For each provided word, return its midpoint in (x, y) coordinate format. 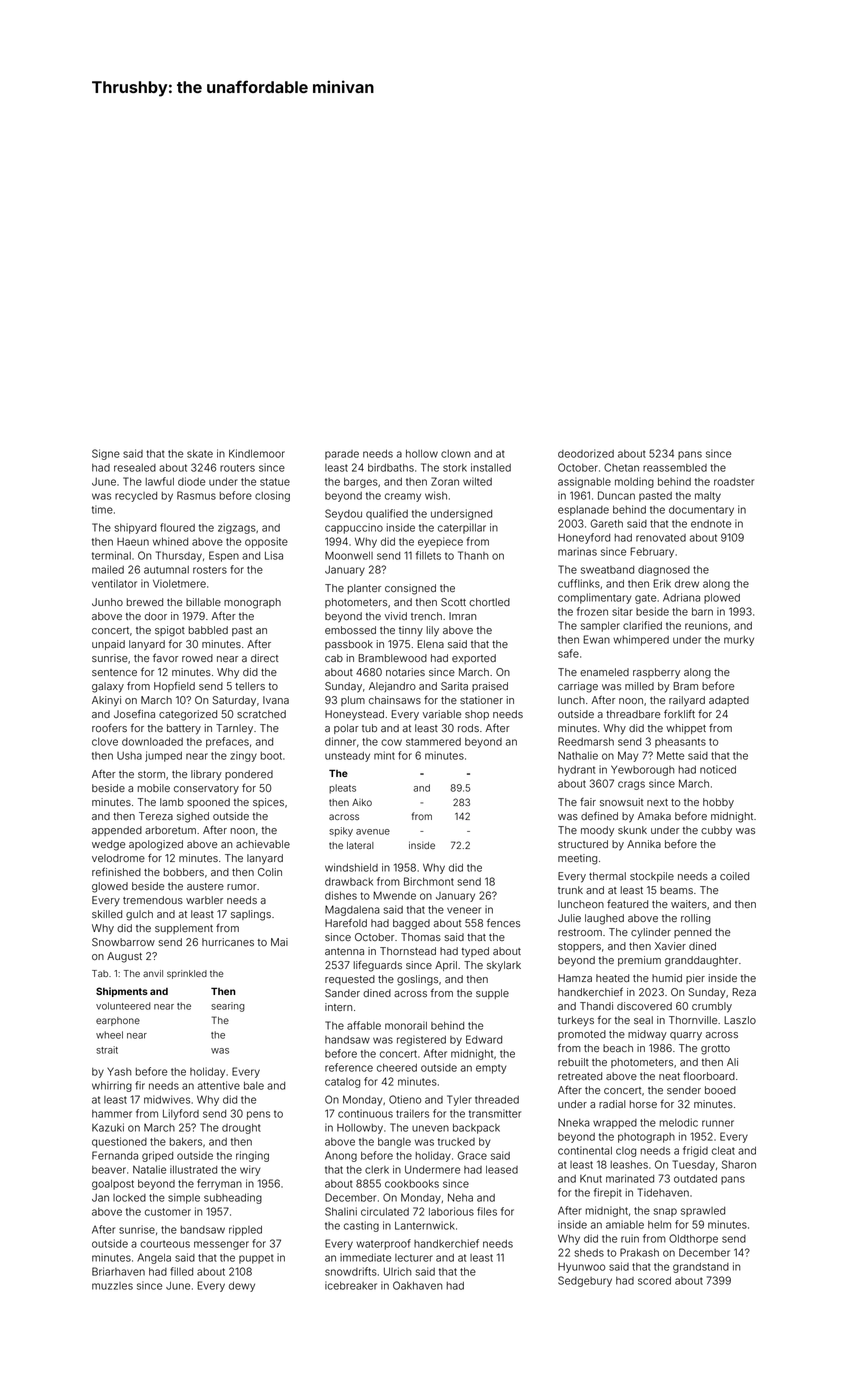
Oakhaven (417, 1285)
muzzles (112, 1286)
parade (342, 455)
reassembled (675, 468)
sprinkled (187, 974)
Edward (484, 1039)
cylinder (651, 933)
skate (200, 454)
